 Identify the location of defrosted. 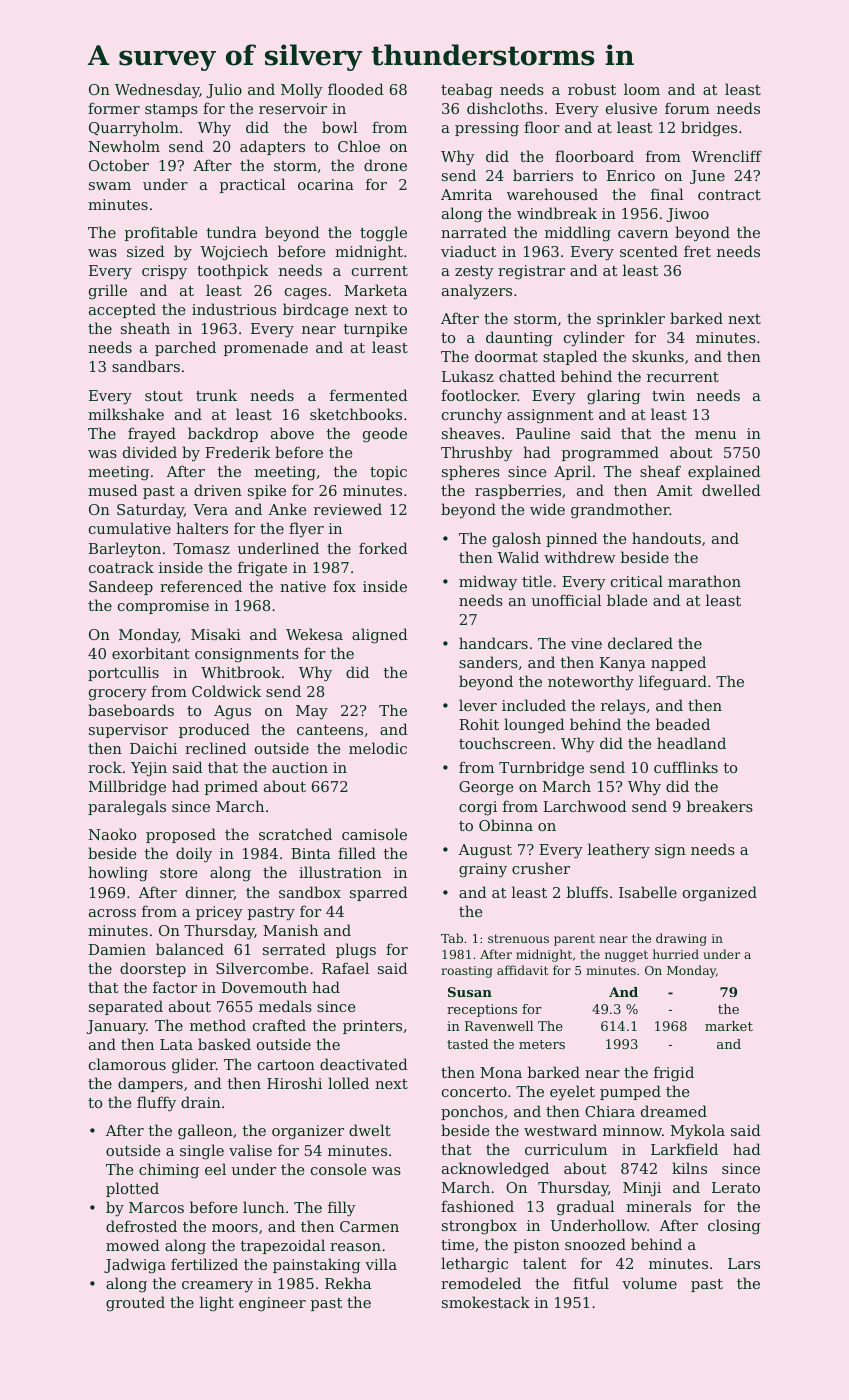
(141, 1226).
